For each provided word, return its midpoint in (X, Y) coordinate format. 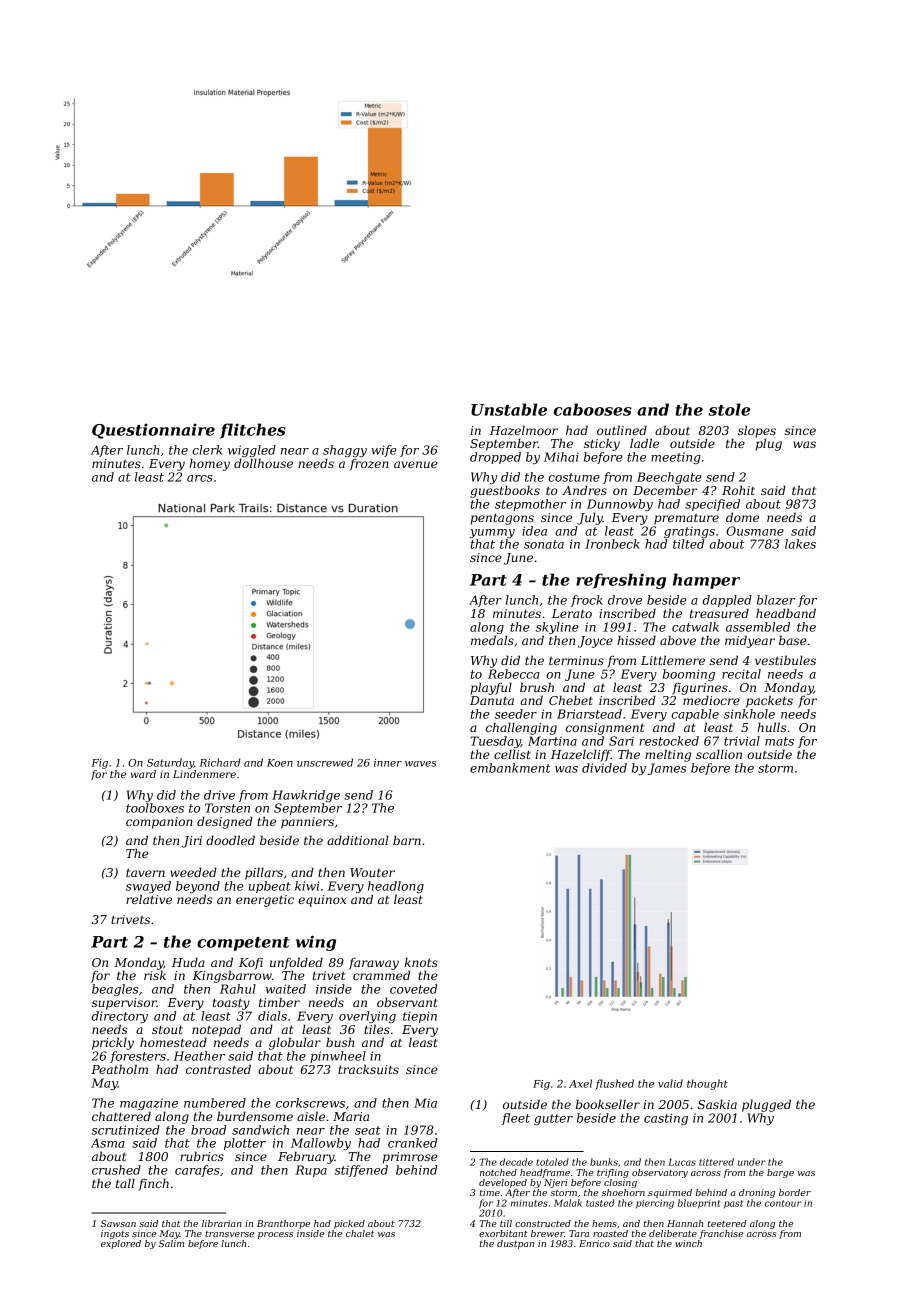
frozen (369, 465)
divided (604, 768)
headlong (396, 887)
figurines (700, 689)
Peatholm (119, 1069)
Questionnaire (153, 431)
